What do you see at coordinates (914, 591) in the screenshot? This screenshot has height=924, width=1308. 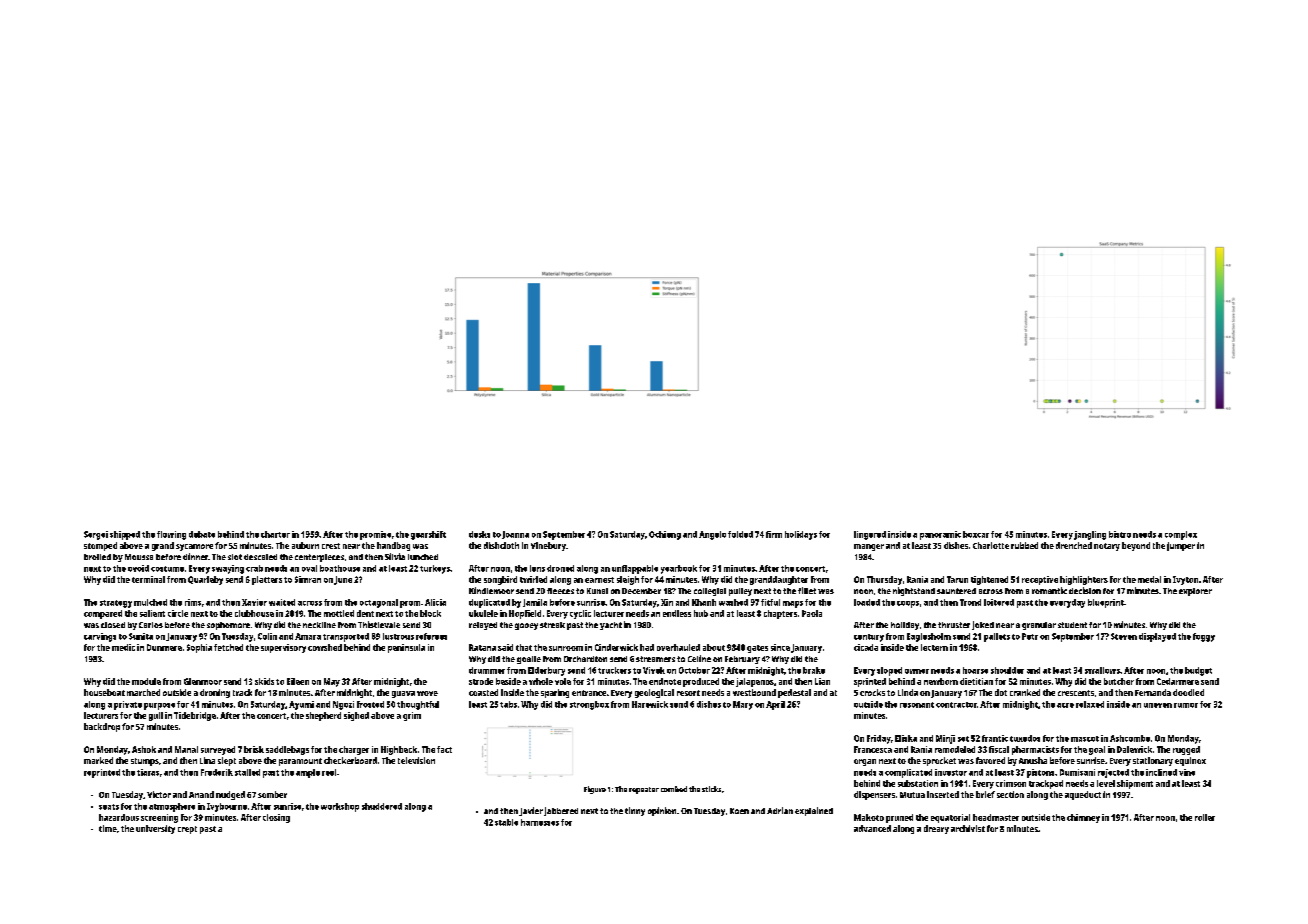 I see `nightstand` at bounding box center [914, 591].
